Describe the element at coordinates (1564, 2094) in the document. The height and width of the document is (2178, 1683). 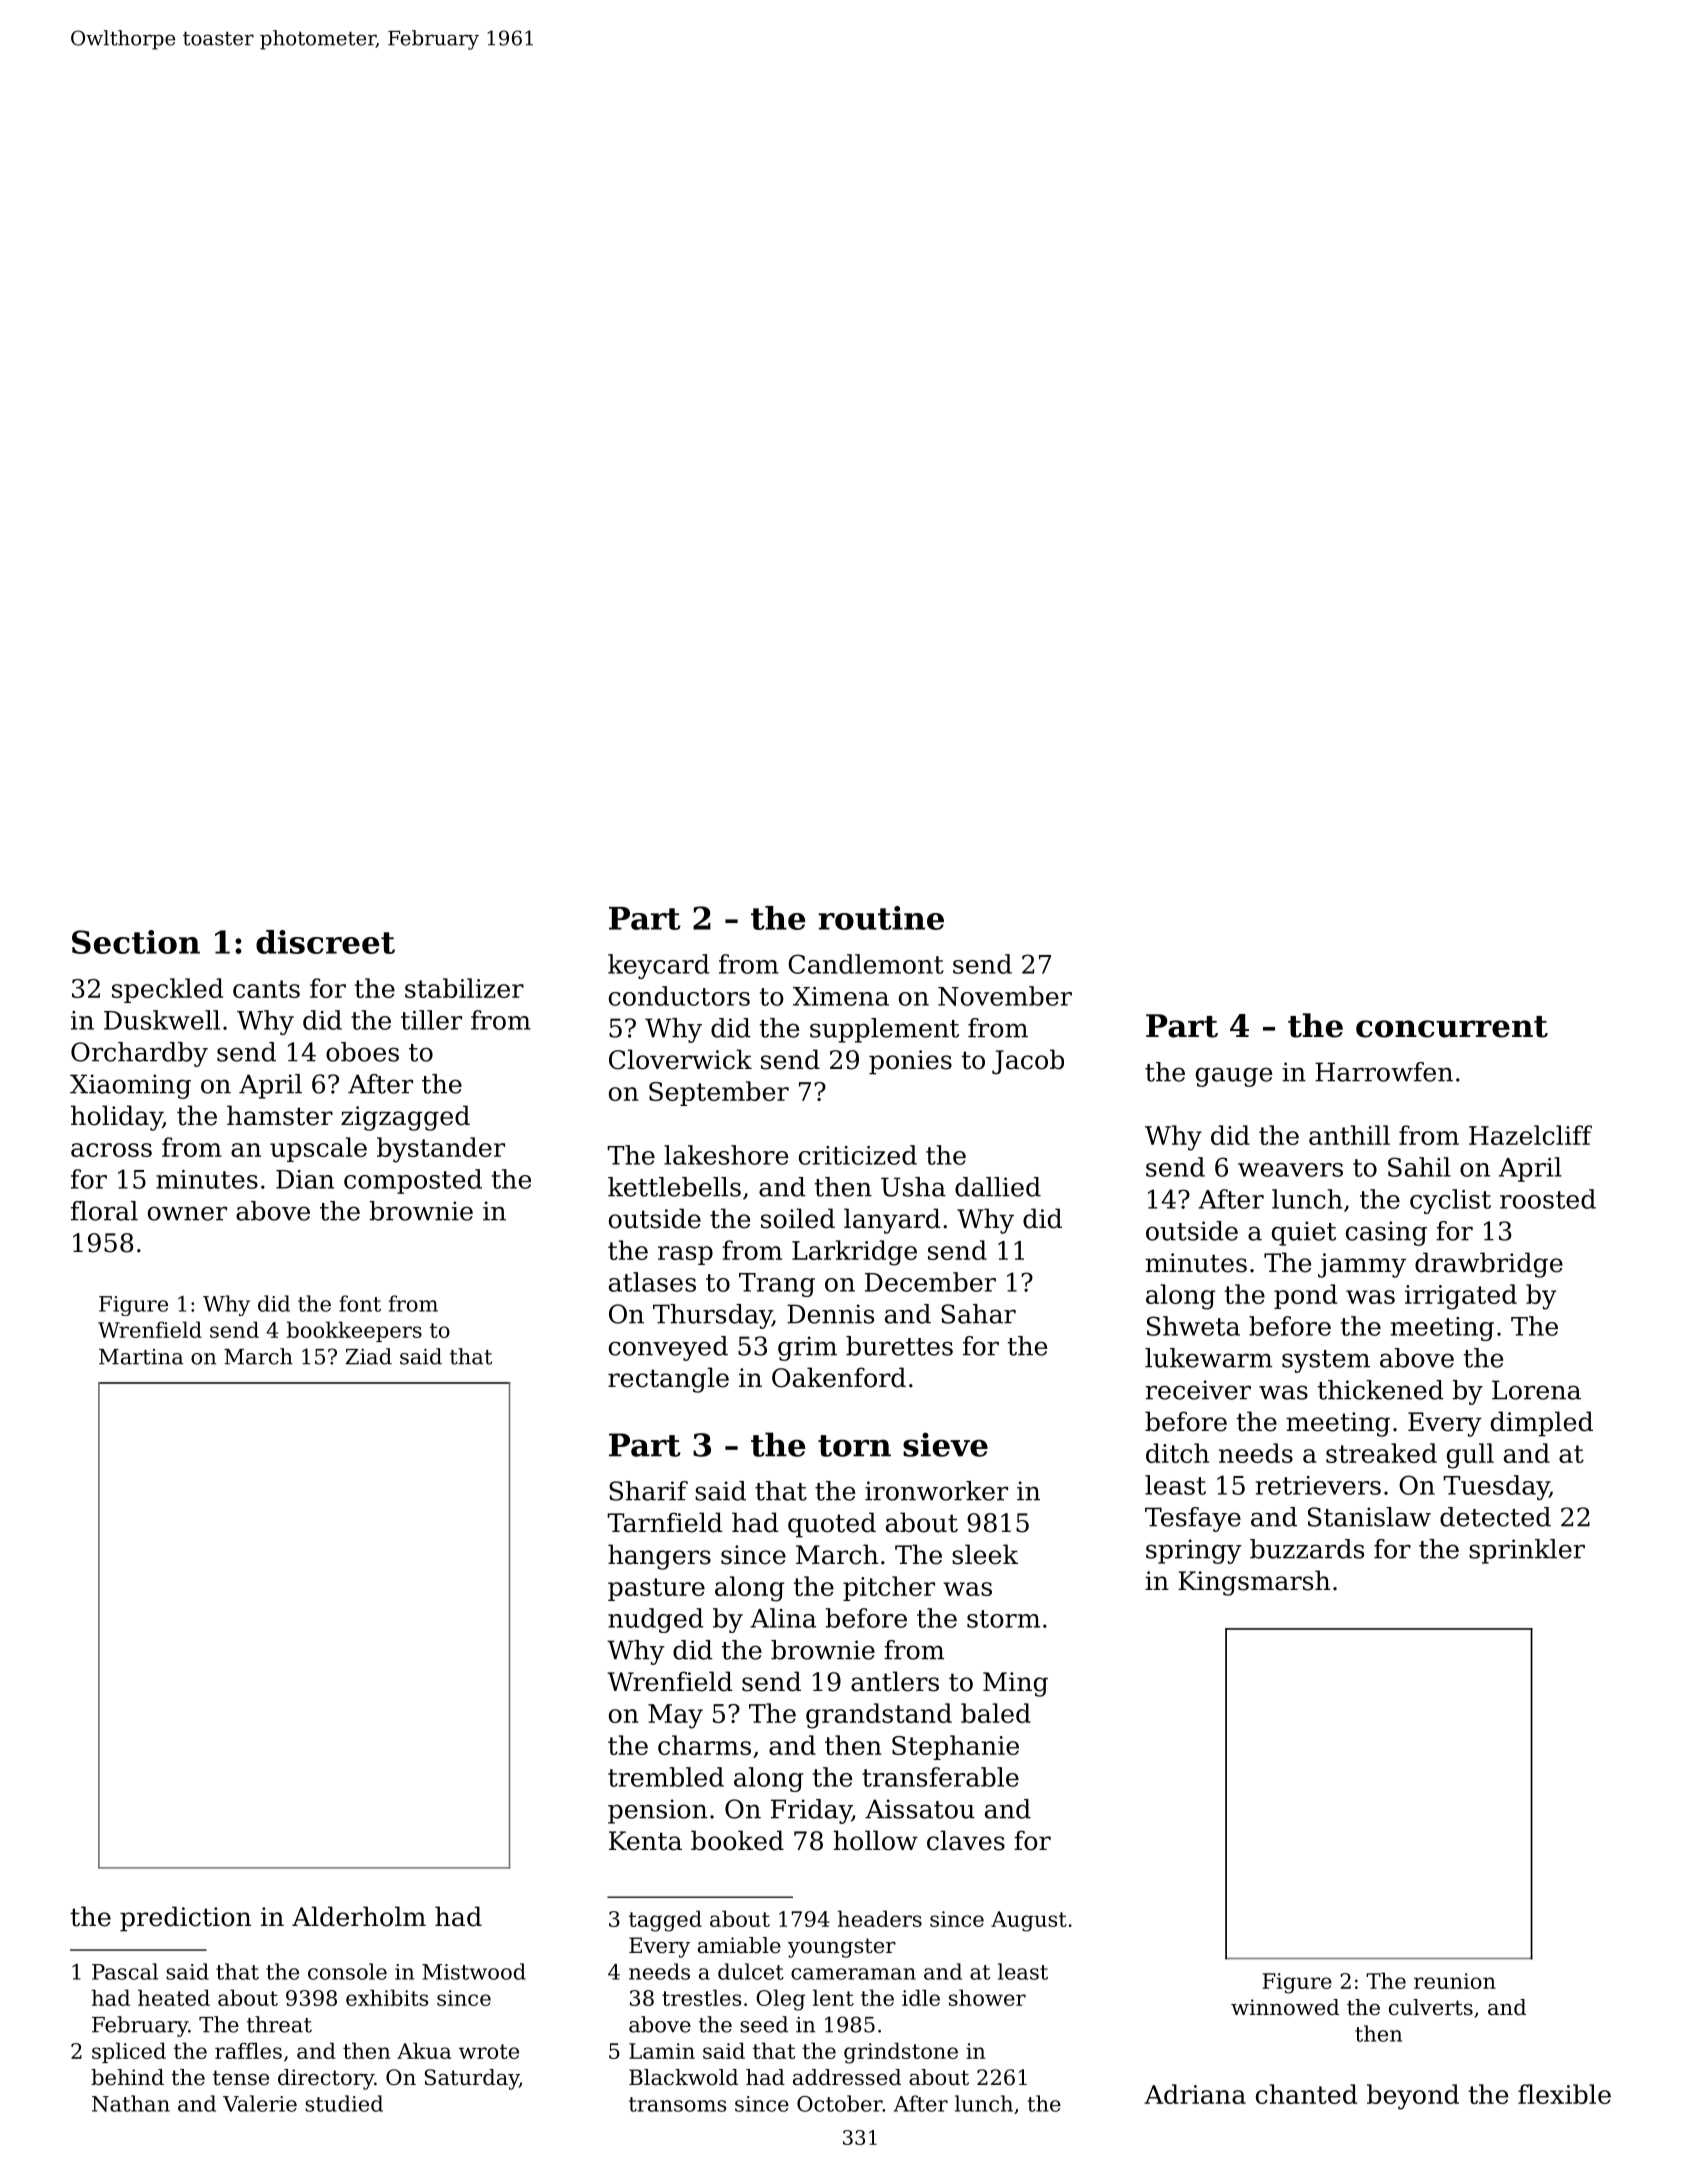
I see `flexible` at that location.
